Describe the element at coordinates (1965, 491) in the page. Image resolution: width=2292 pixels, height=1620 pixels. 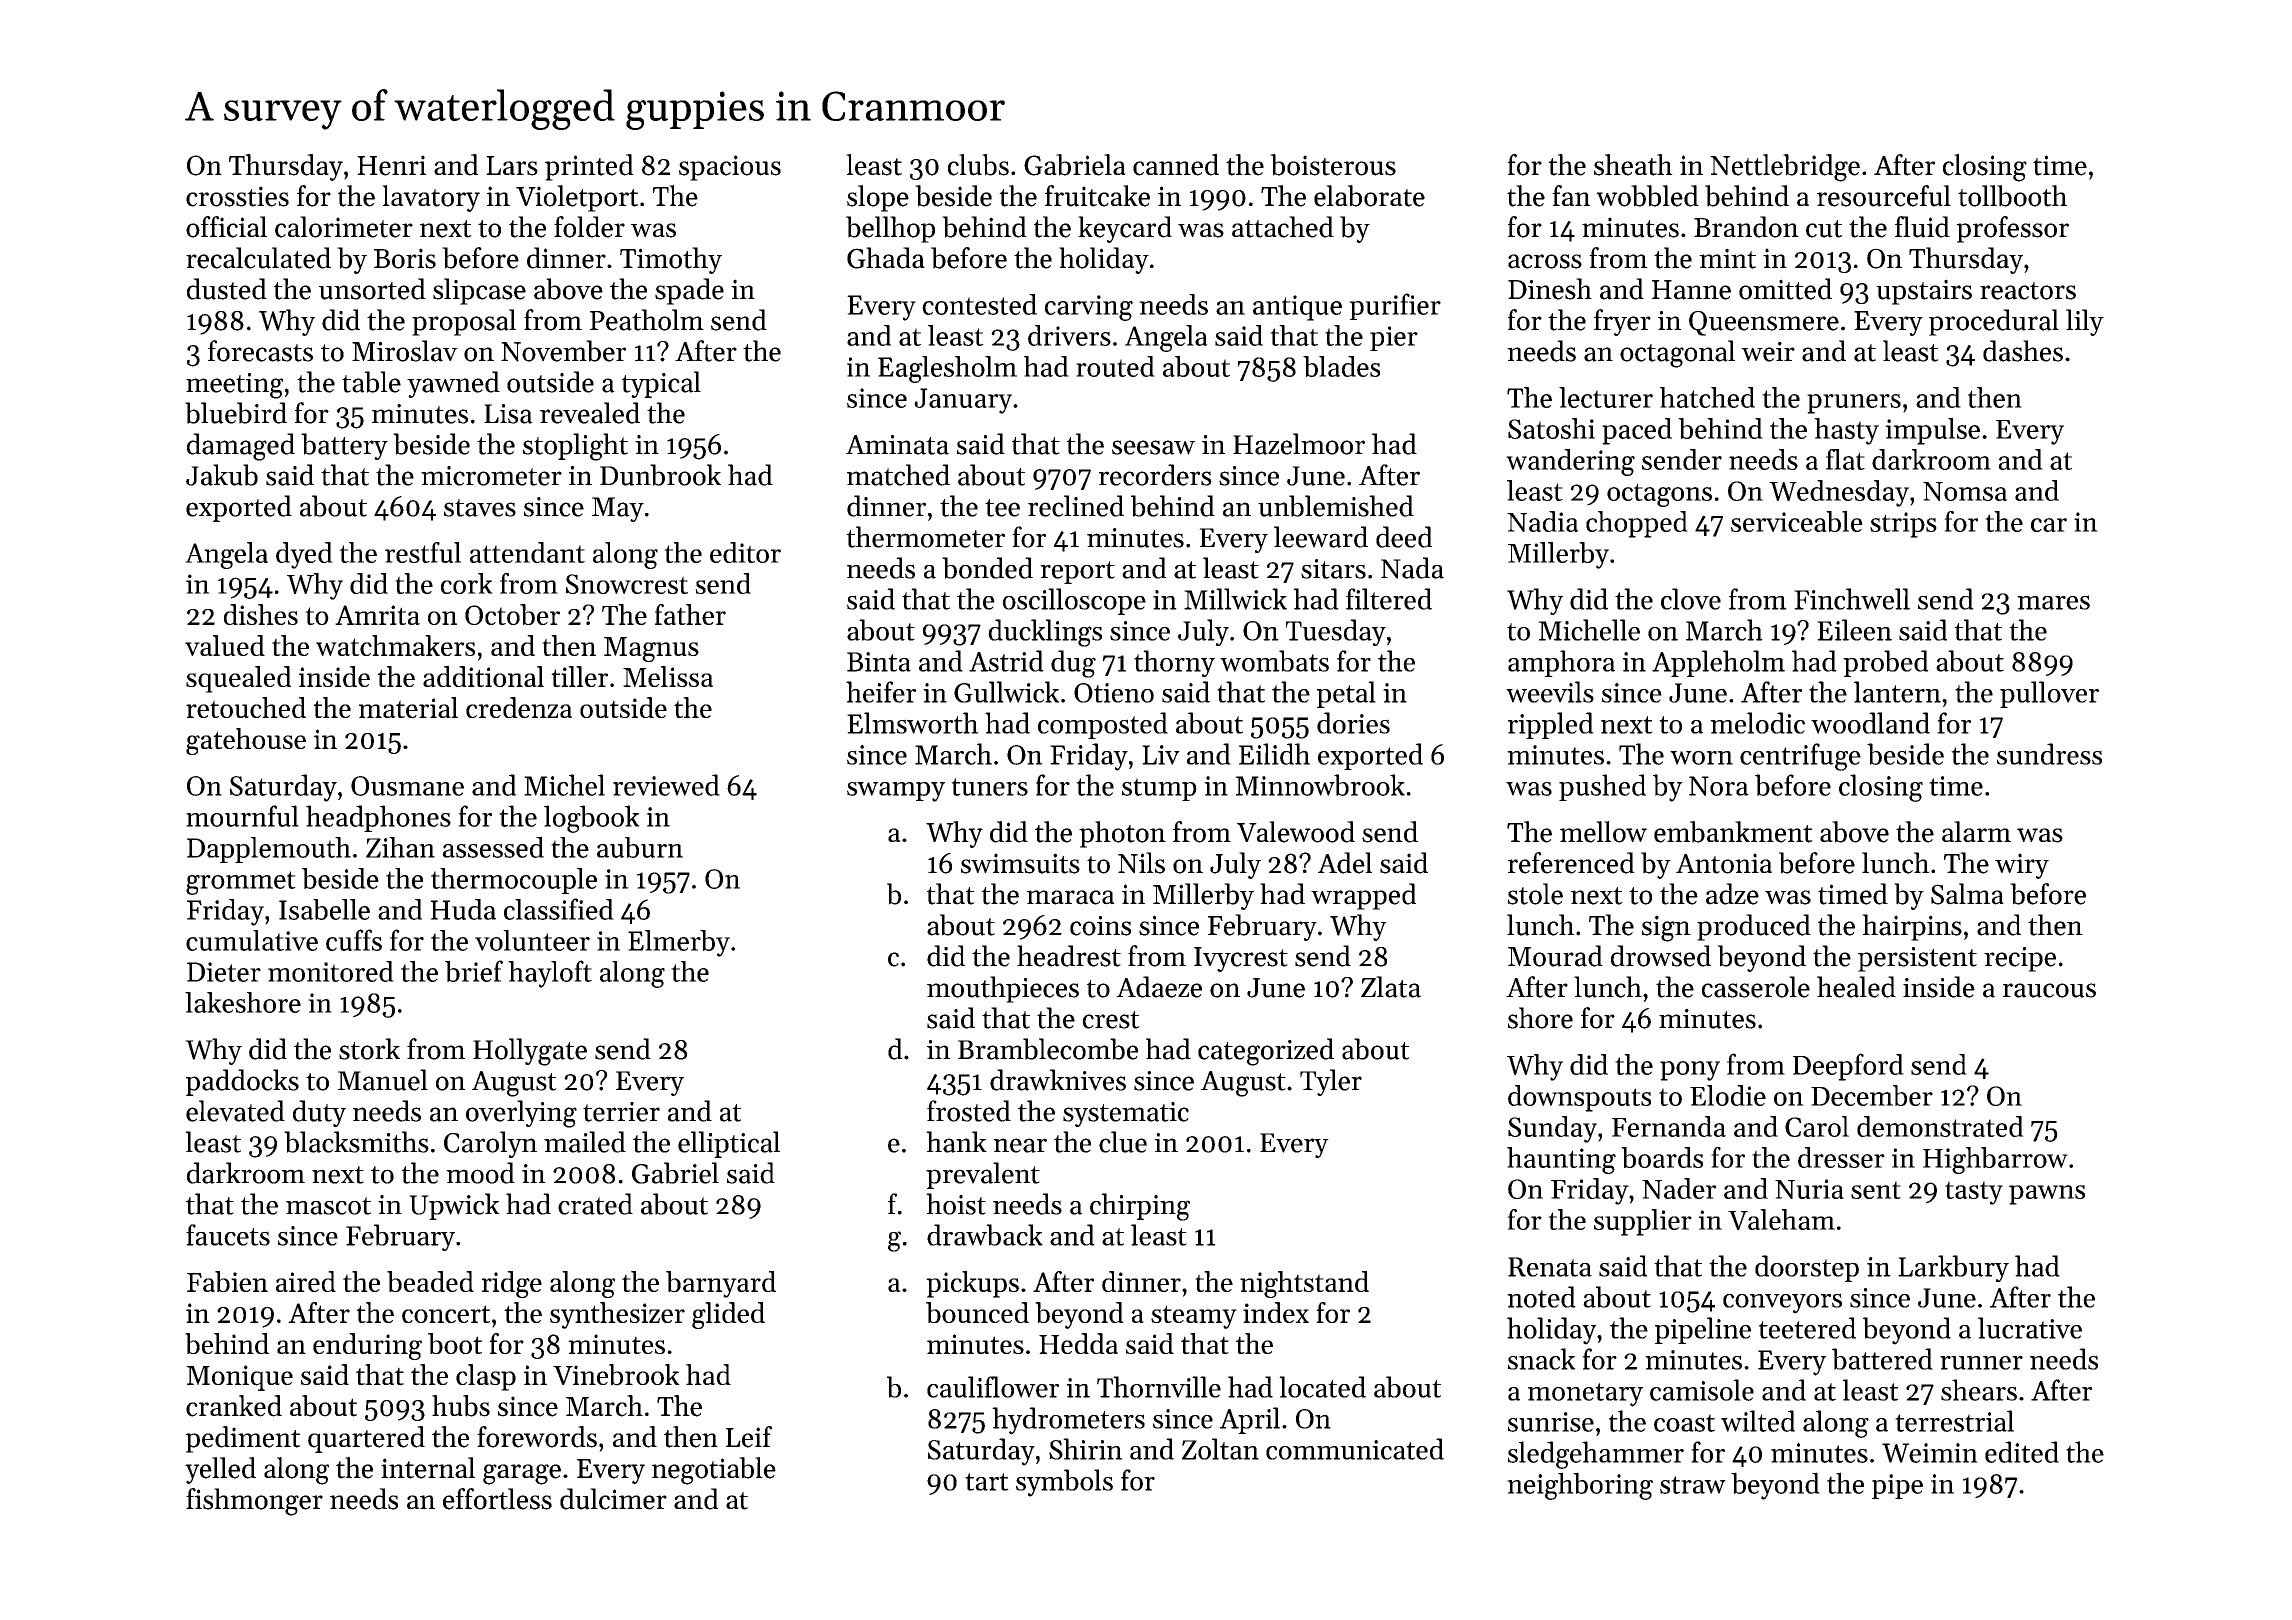
I see `Nomsa` at that location.
